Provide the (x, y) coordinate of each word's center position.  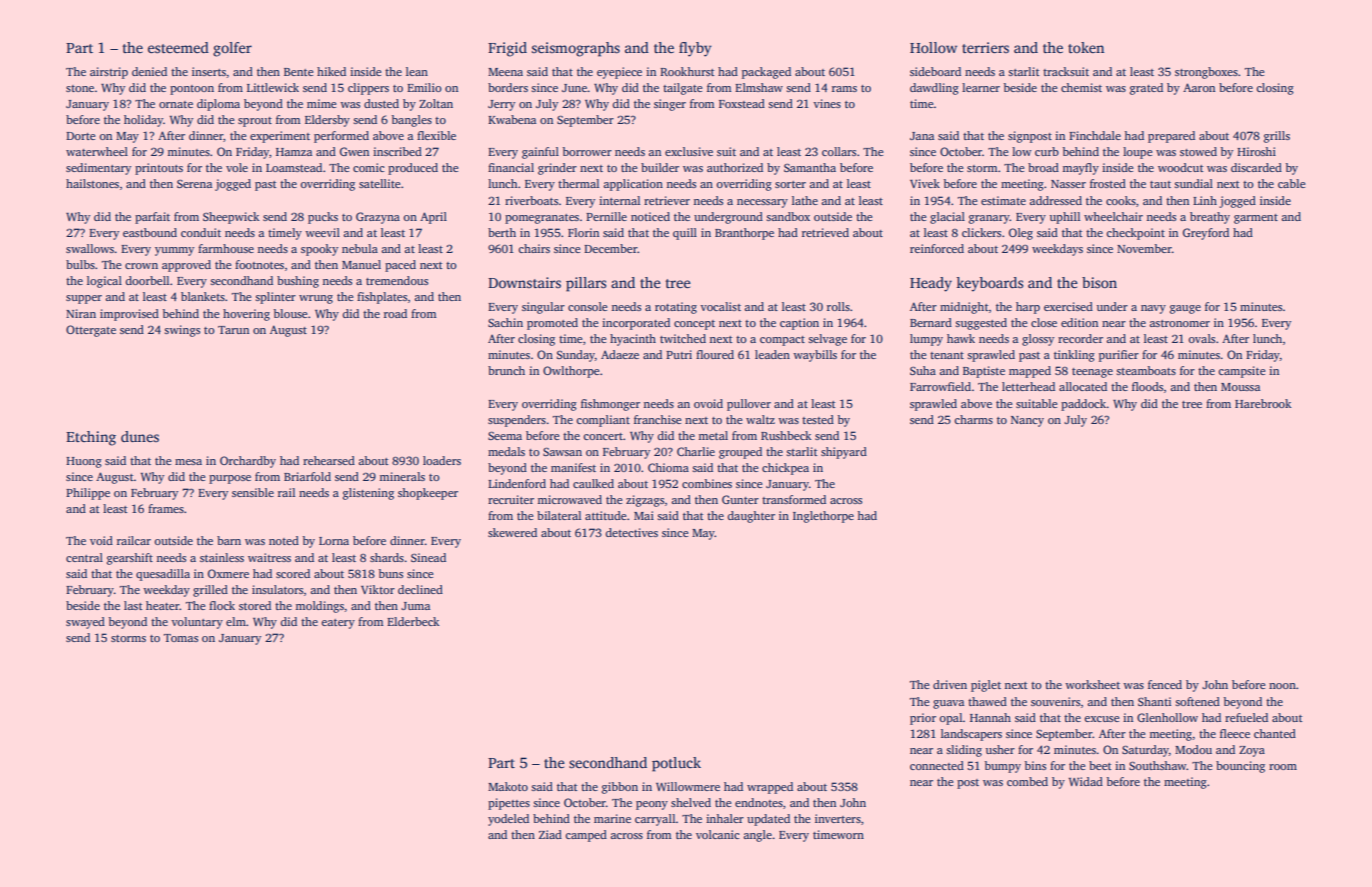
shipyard (844, 453)
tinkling (1074, 356)
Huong (84, 462)
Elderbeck (413, 621)
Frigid (507, 49)
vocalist (720, 306)
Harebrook (1263, 403)
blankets (203, 296)
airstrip (109, 73)
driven (950, 684)
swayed (85, 623)
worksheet (1092, 684)
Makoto (508, 786)
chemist (1081, 87)
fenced (1165, 684)
